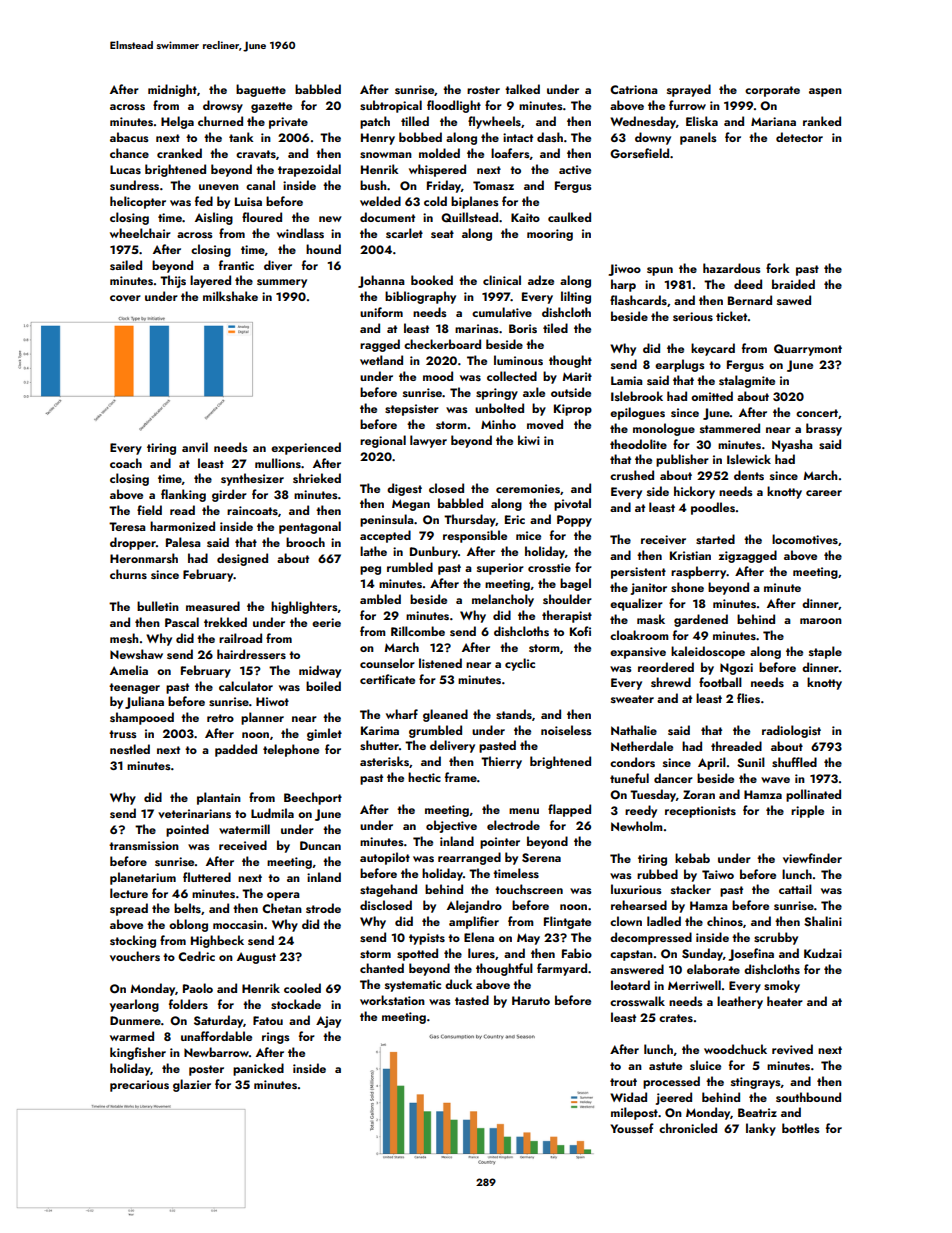 The height and width of the screenshot is (1233, 952). I want to click on Dunmere, so click(135, 1020).
